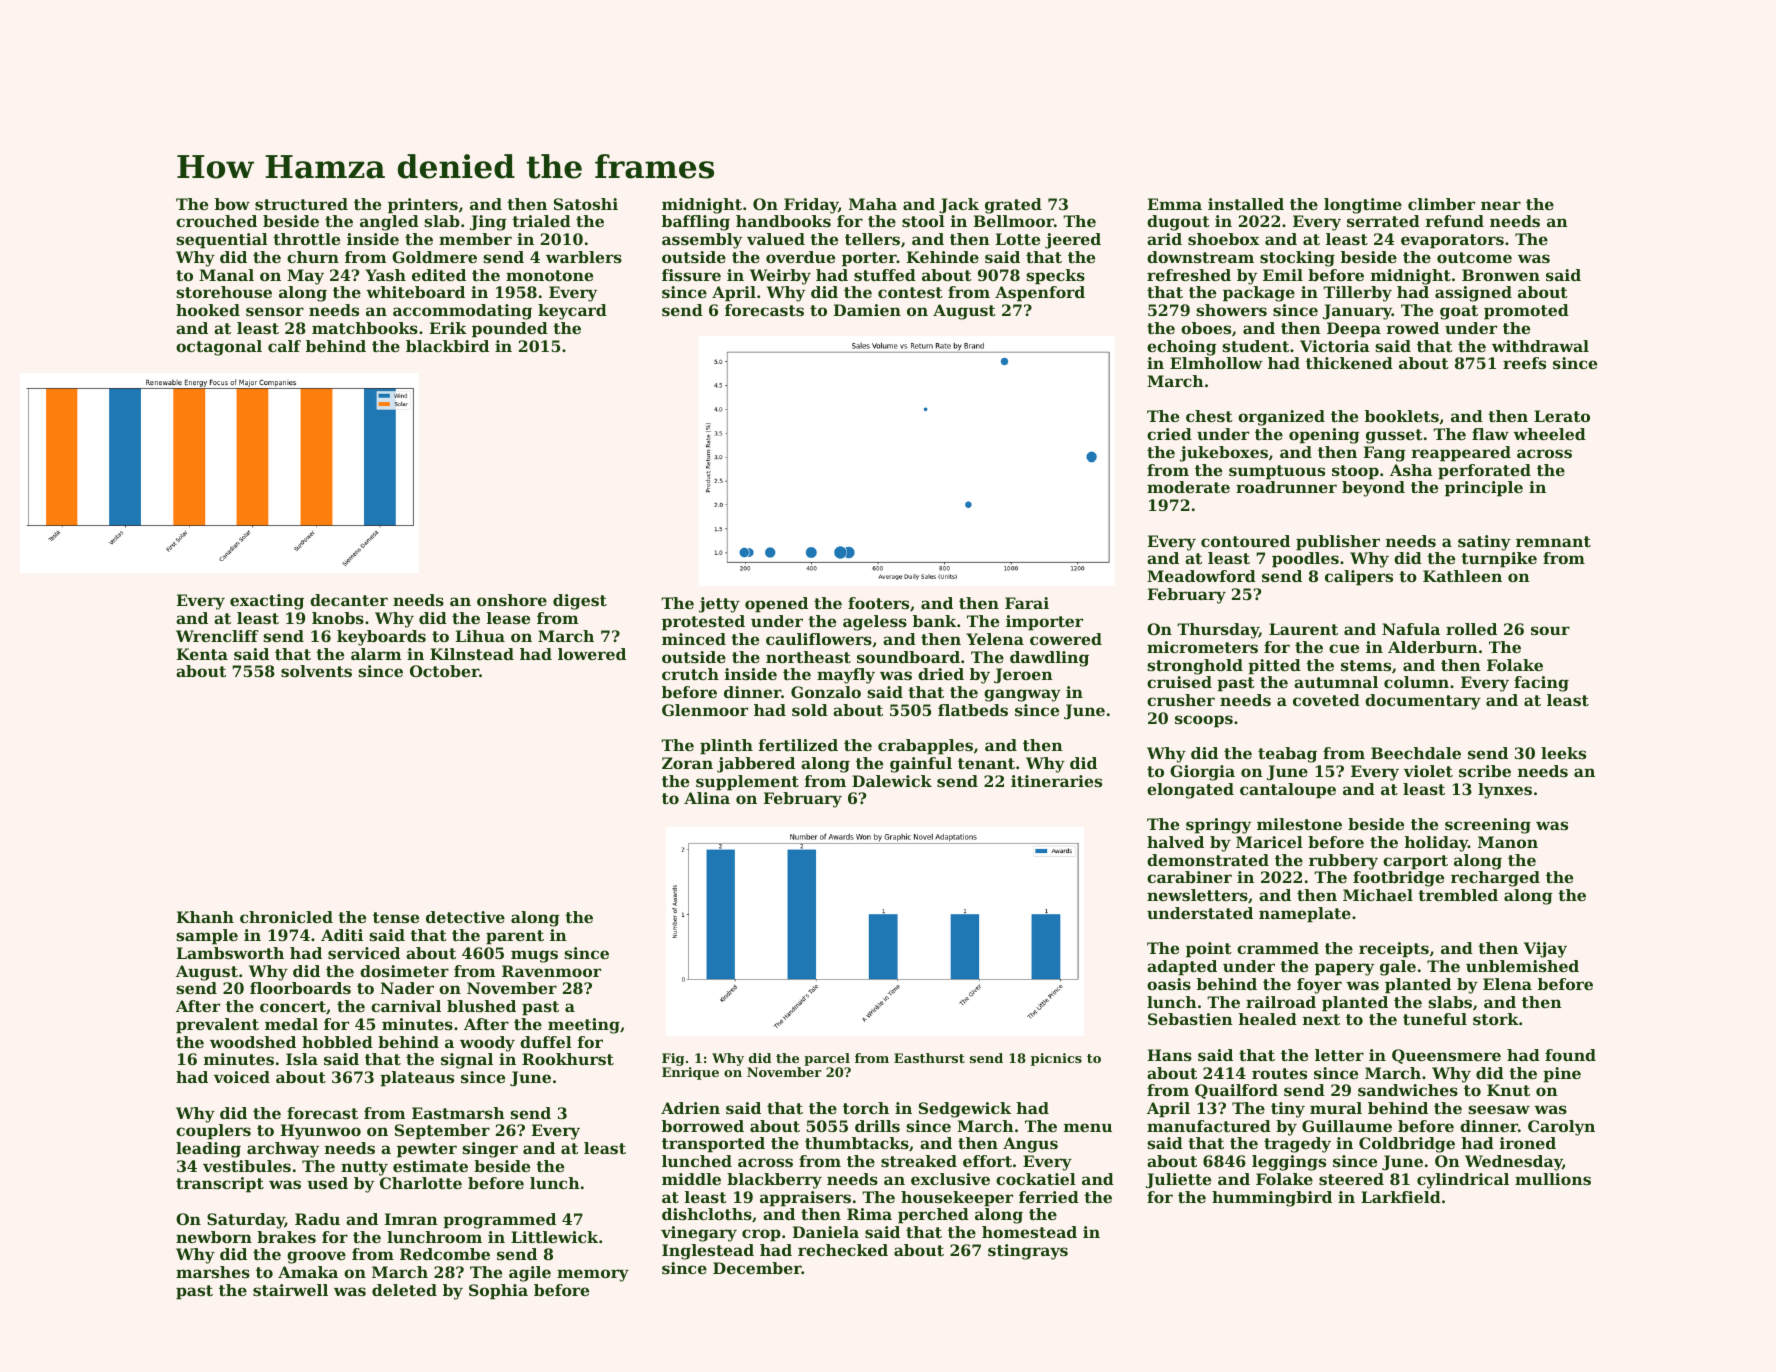  I want to click on overdue, so click(800, 257).
